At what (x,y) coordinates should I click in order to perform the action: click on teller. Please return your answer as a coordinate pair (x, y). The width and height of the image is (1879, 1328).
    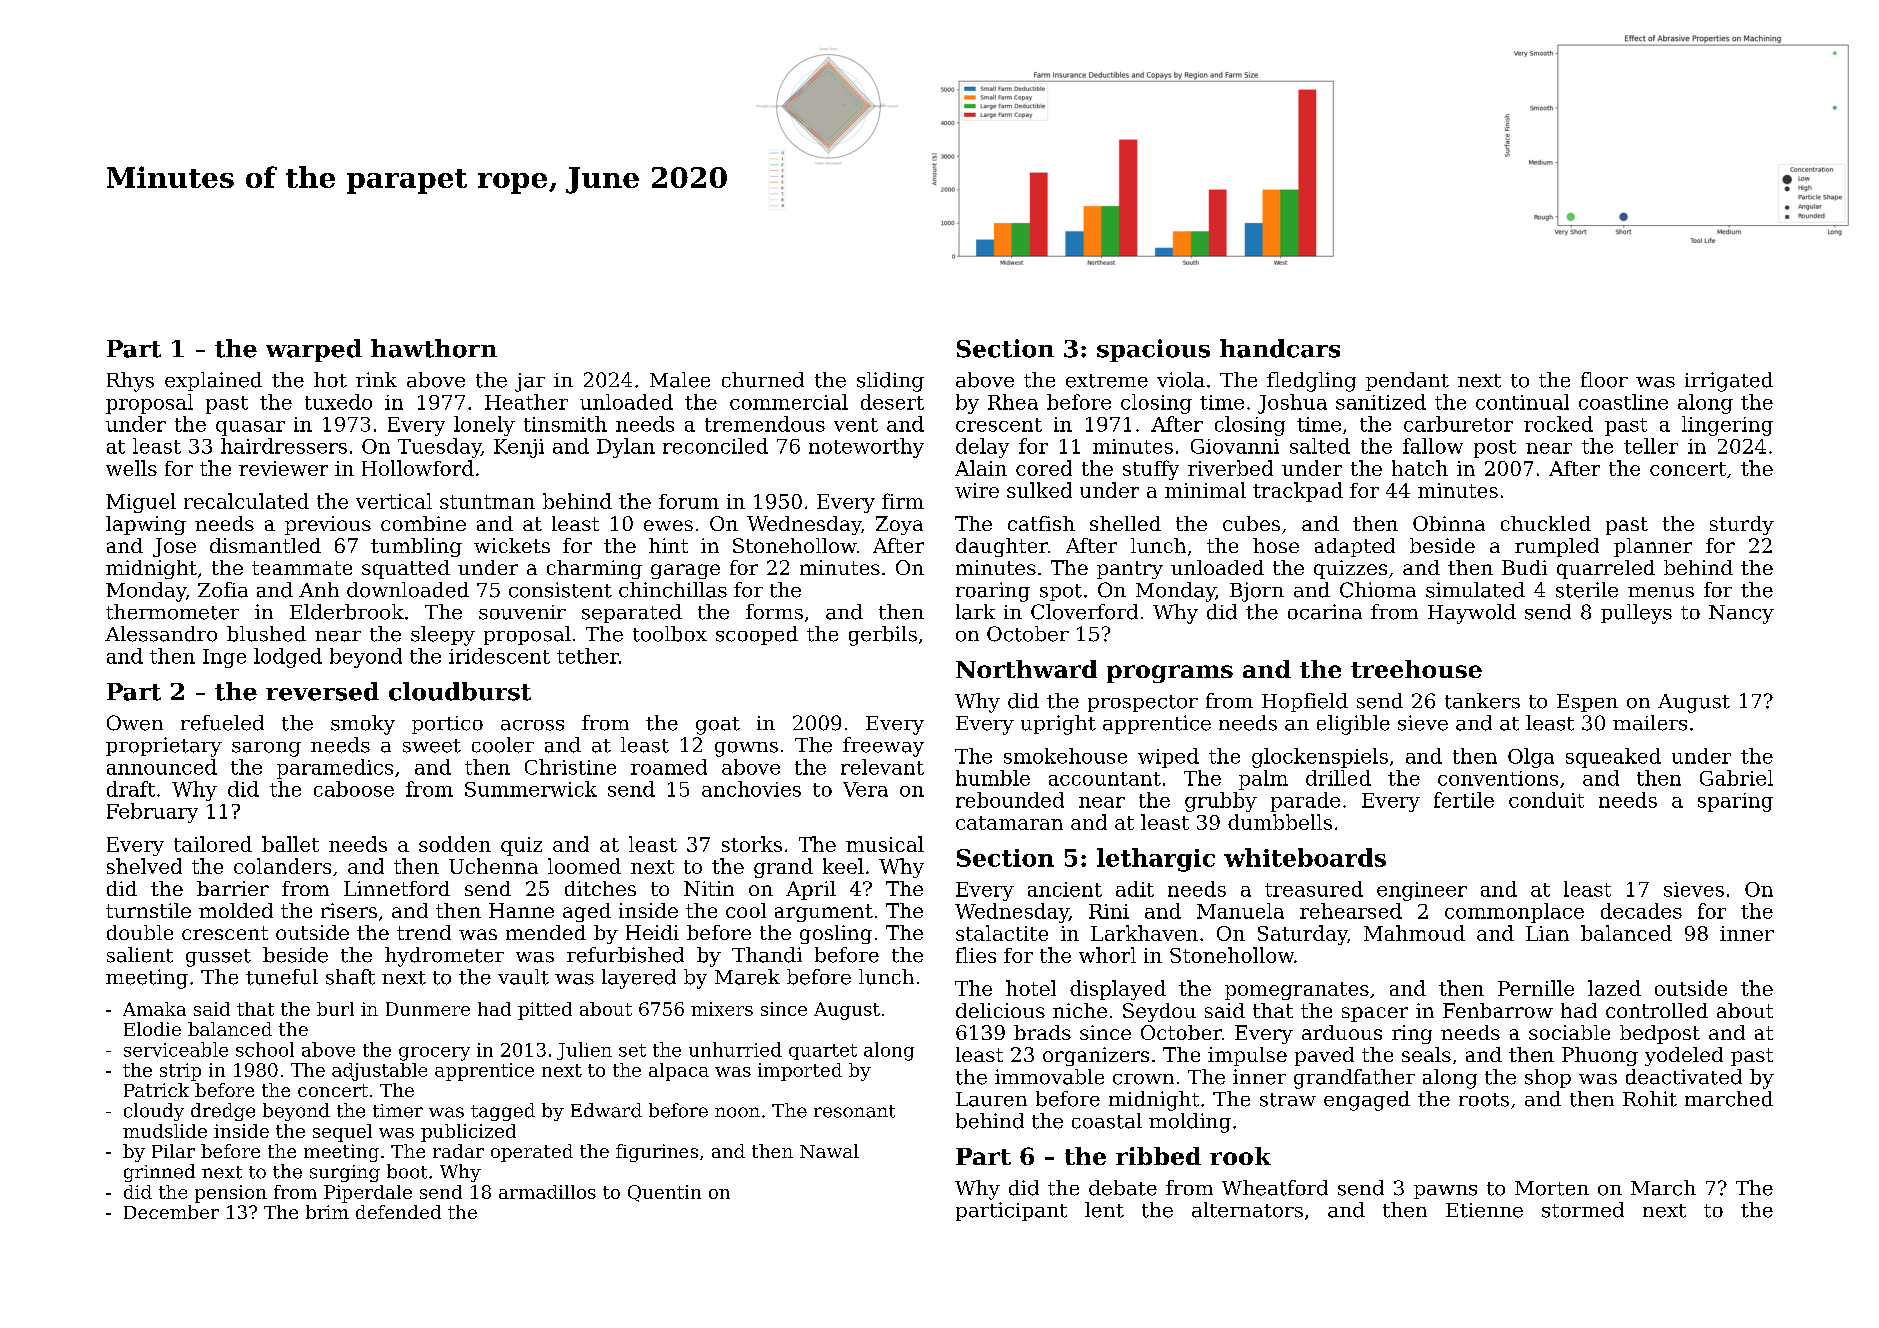
    Looking at the image, I should click on (1651, 446).
